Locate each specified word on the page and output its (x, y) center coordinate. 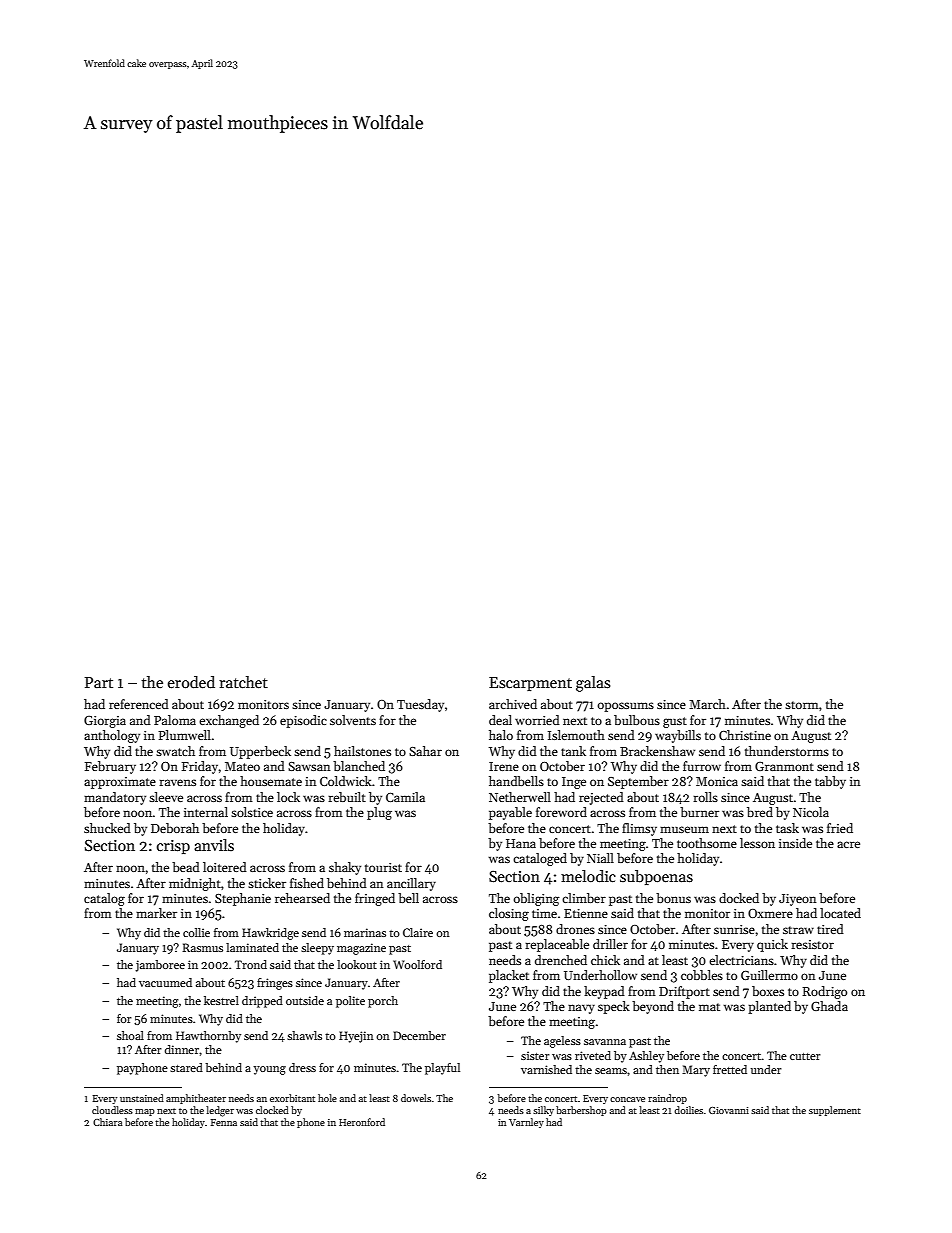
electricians (741, 960)
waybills (678, 736)
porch (383, 1002)
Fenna (224, 1122)
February (110, 767)
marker (156, 913)
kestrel (221, 1000)
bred (760, 812)
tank (573, 751)
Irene (504, 766)
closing (509, 914)
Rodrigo (825, 992)
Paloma (175, 720)
